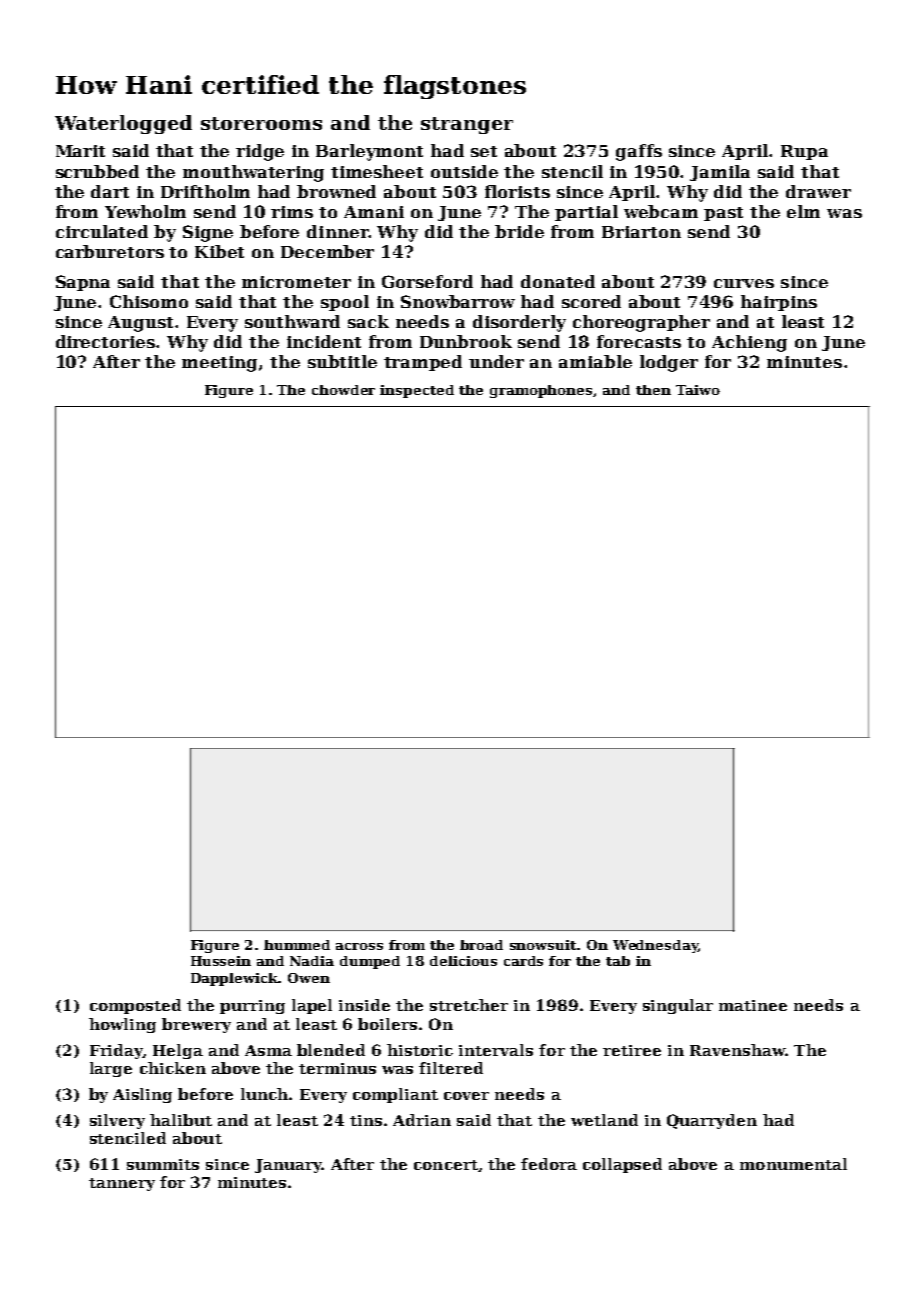  Describe the element at coordinates (641, 323) in the page. I see `choreographer` at that location.
